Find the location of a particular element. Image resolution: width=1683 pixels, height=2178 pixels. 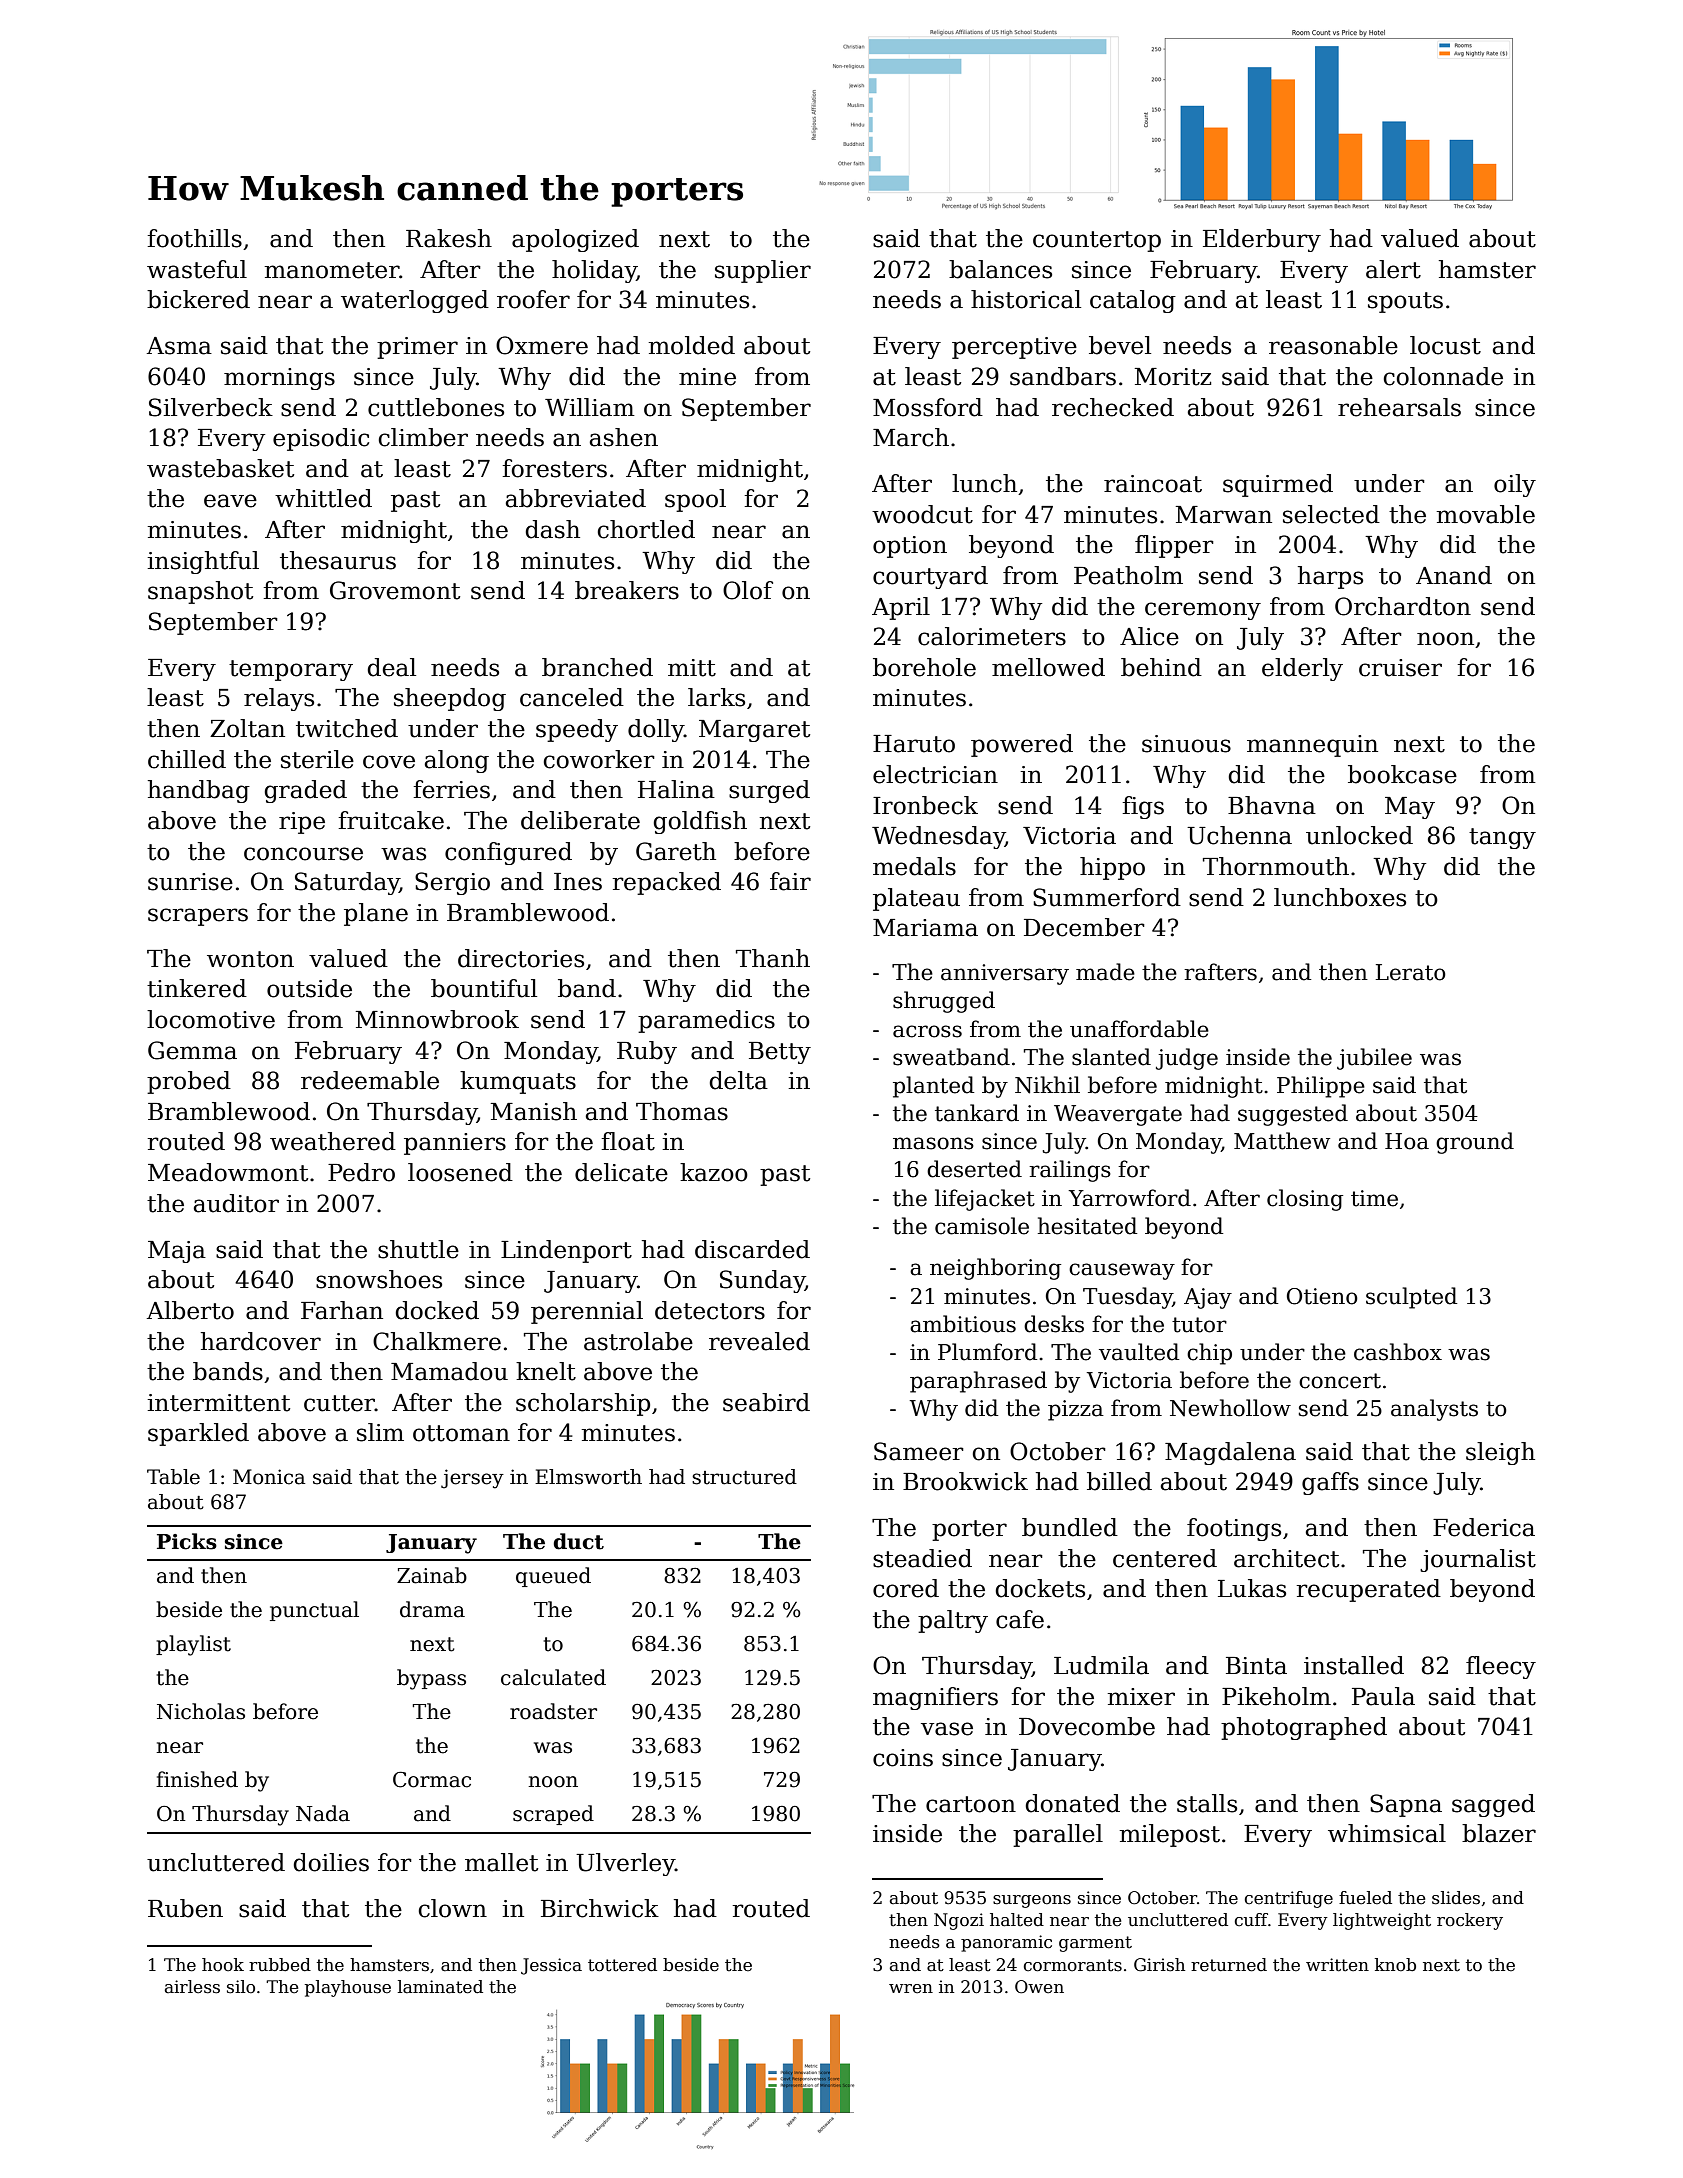

spool is located at coordinates (695, 500).
